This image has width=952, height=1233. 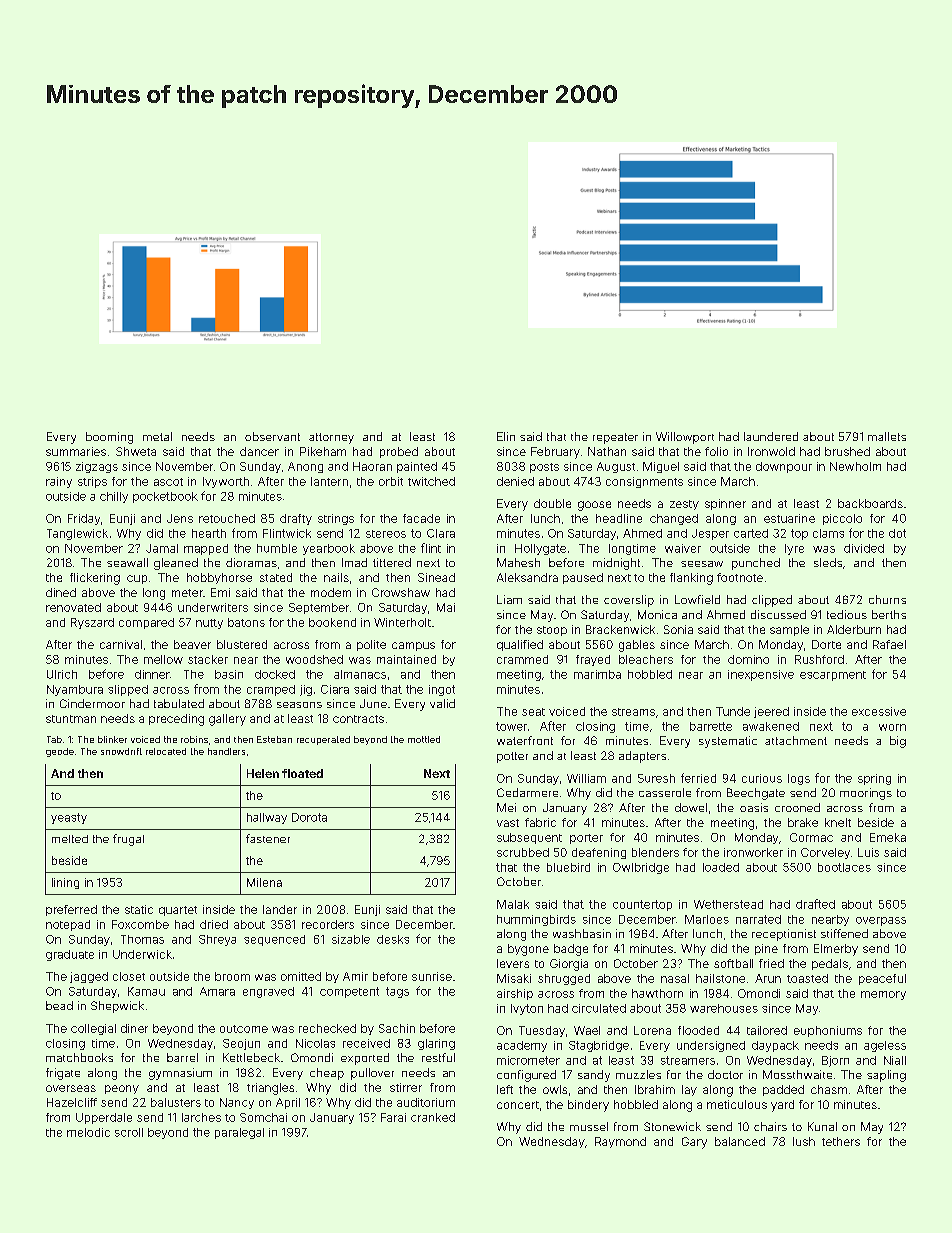 I want to click on mottled, so click(x=424, y=739).
